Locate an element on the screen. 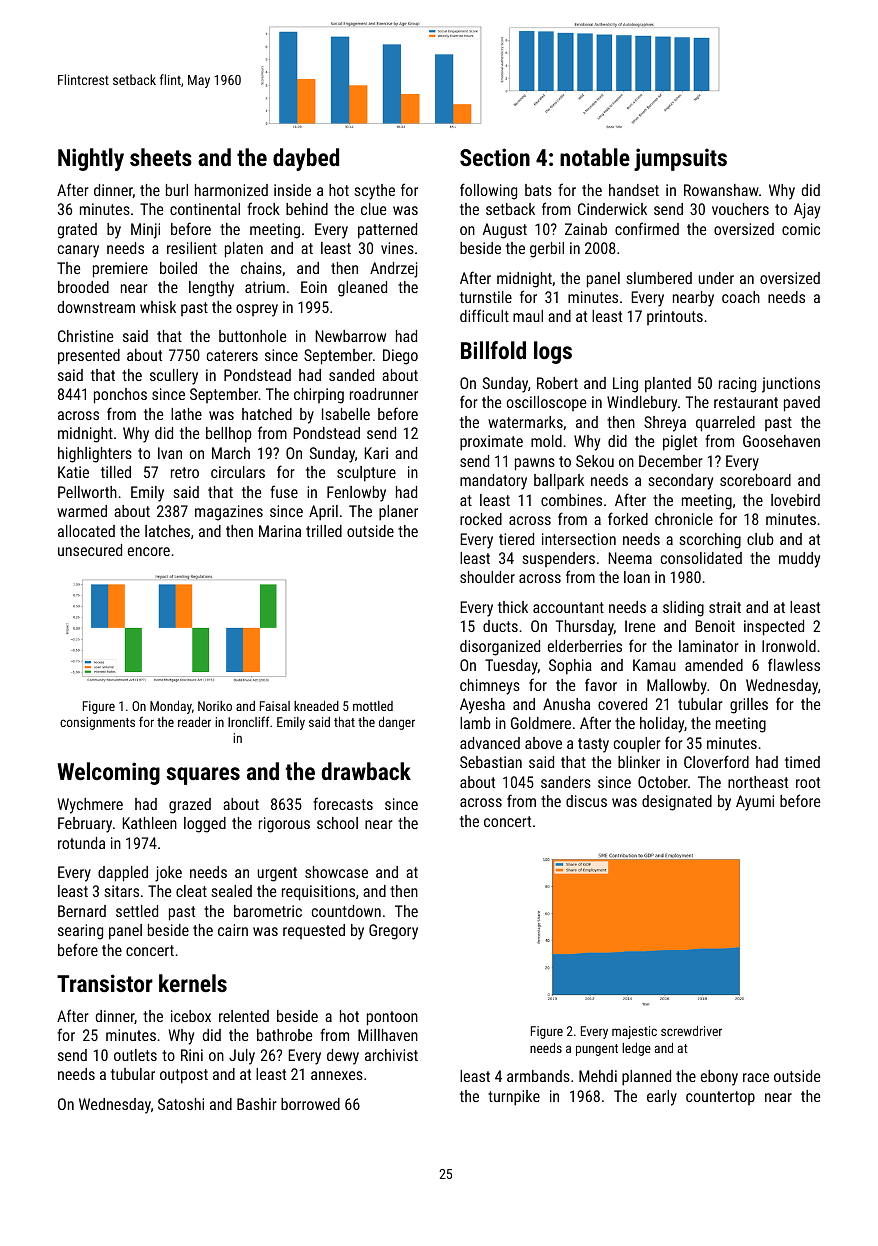 This screenshot has height=1246, width=878. sheets is located at coordinates (161, 157).
